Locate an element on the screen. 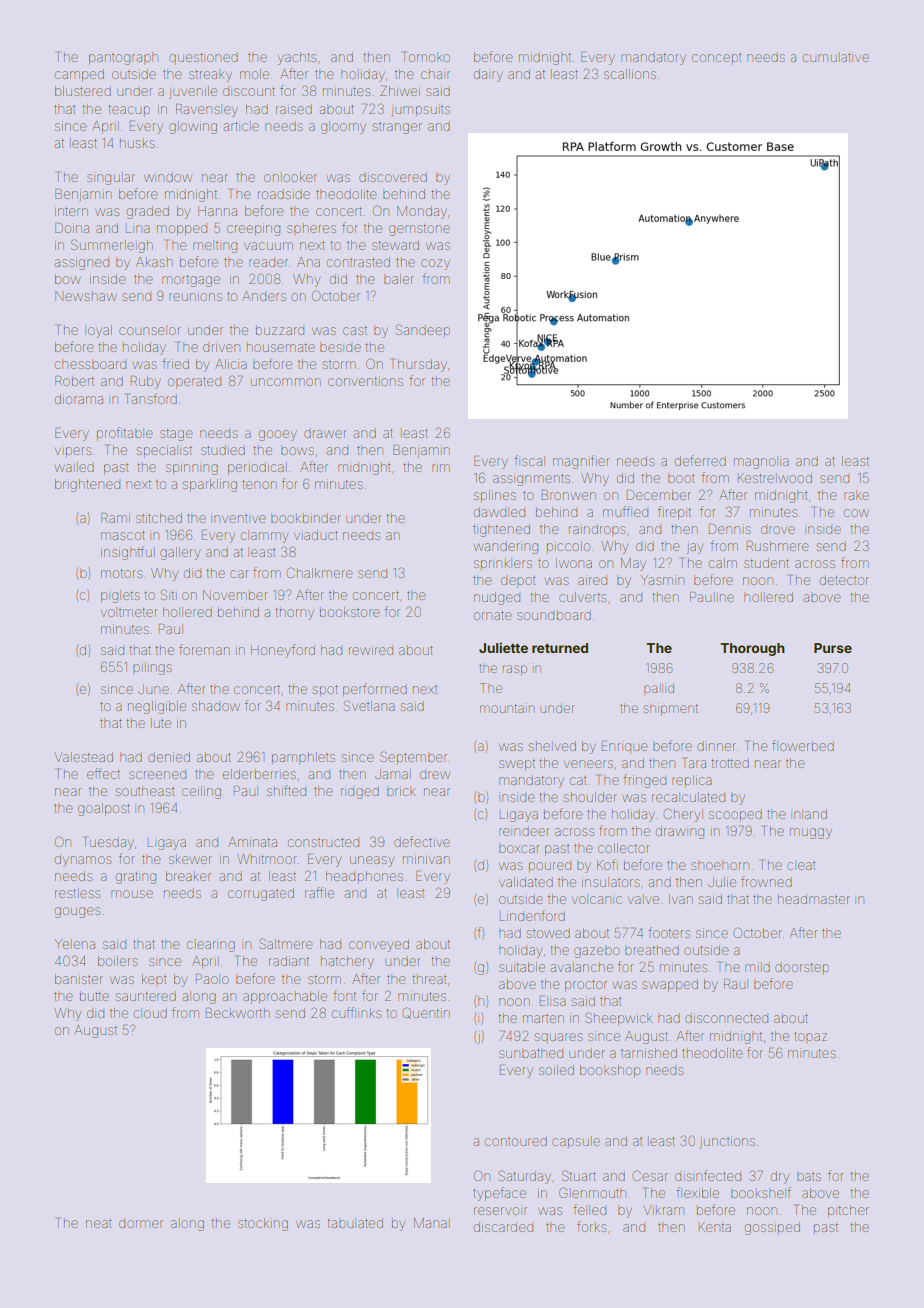  dormer is located at coordinates (141, 1224).
